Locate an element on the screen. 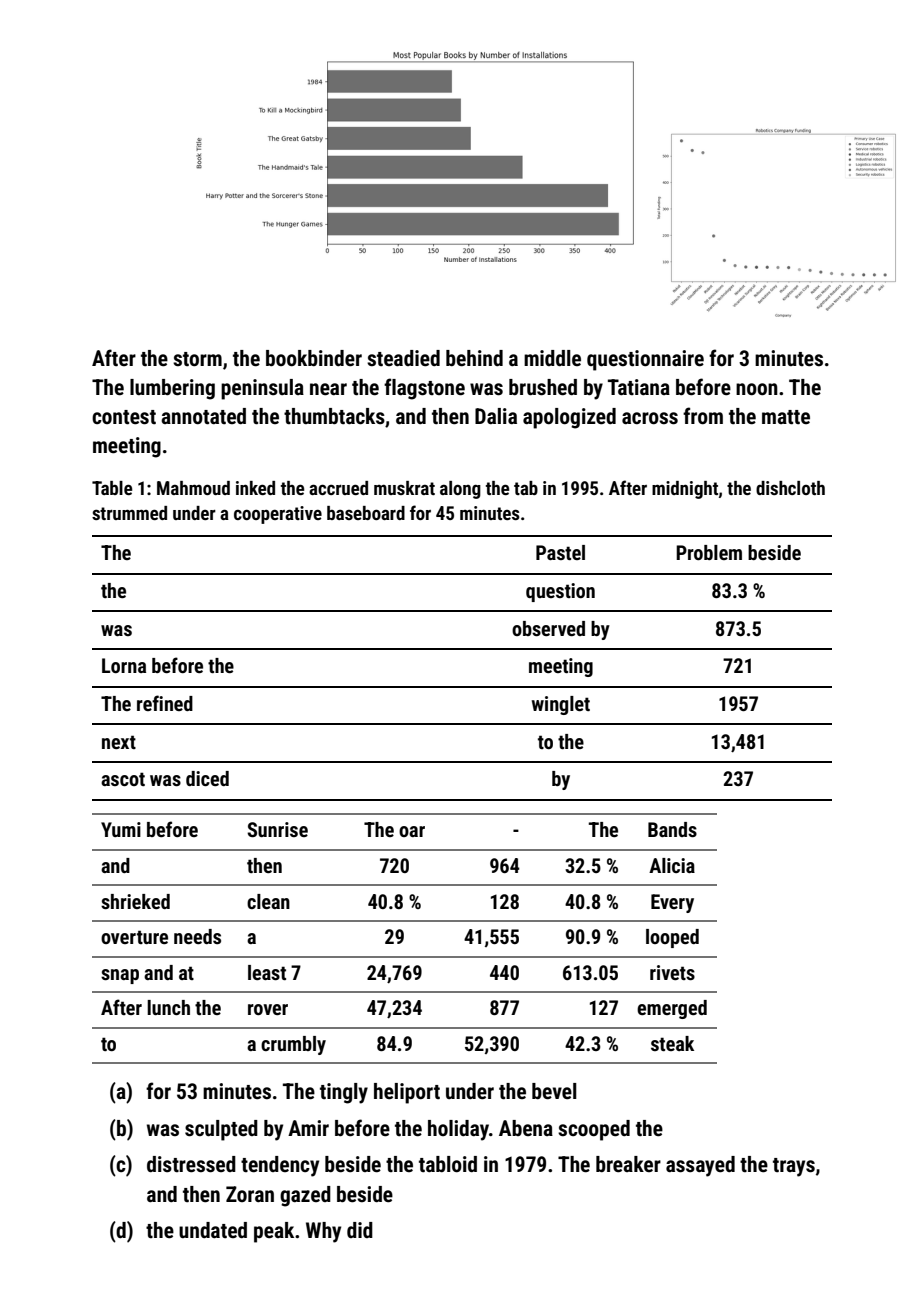  heliport is located at coordinates (407, 1093).
